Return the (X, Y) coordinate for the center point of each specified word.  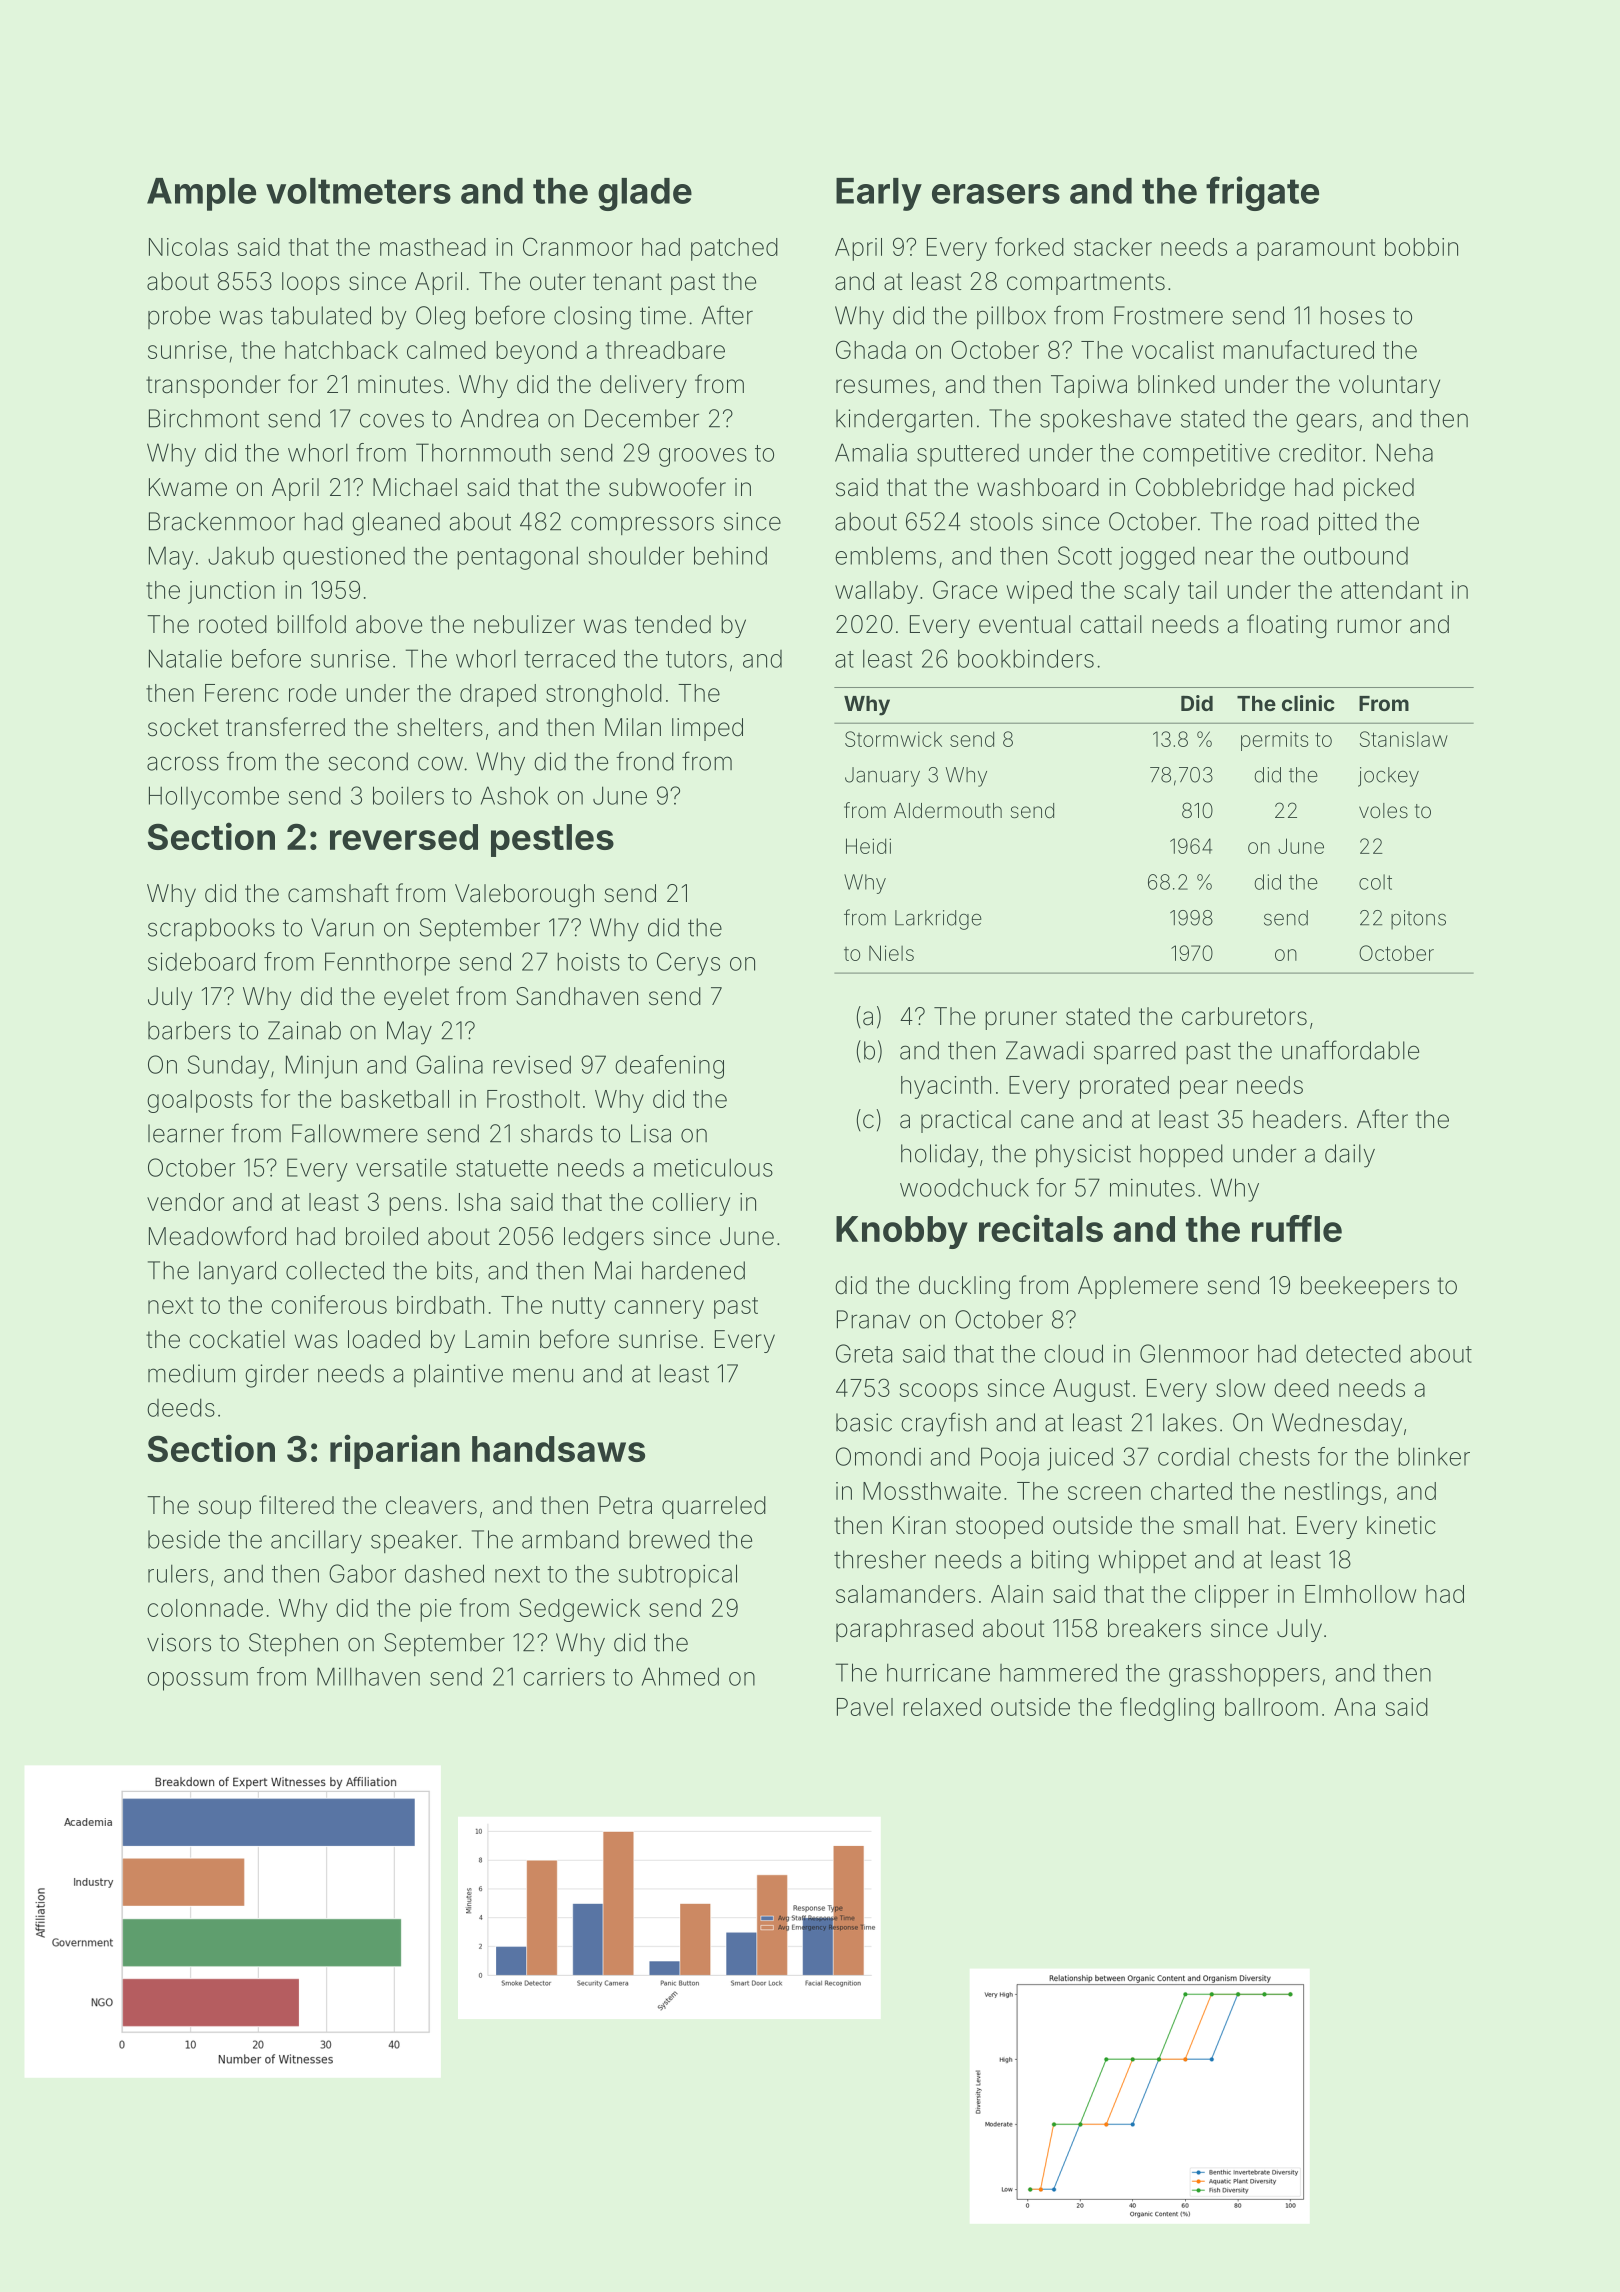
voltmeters (358, 191)
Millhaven (368, 1676)
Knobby (902, 1232)
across (183, 763)
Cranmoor (578, 246)
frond (645, 761)
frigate (1262, 193)
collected (335, 1270)
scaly (1152, 592)
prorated (1124, 1087)
